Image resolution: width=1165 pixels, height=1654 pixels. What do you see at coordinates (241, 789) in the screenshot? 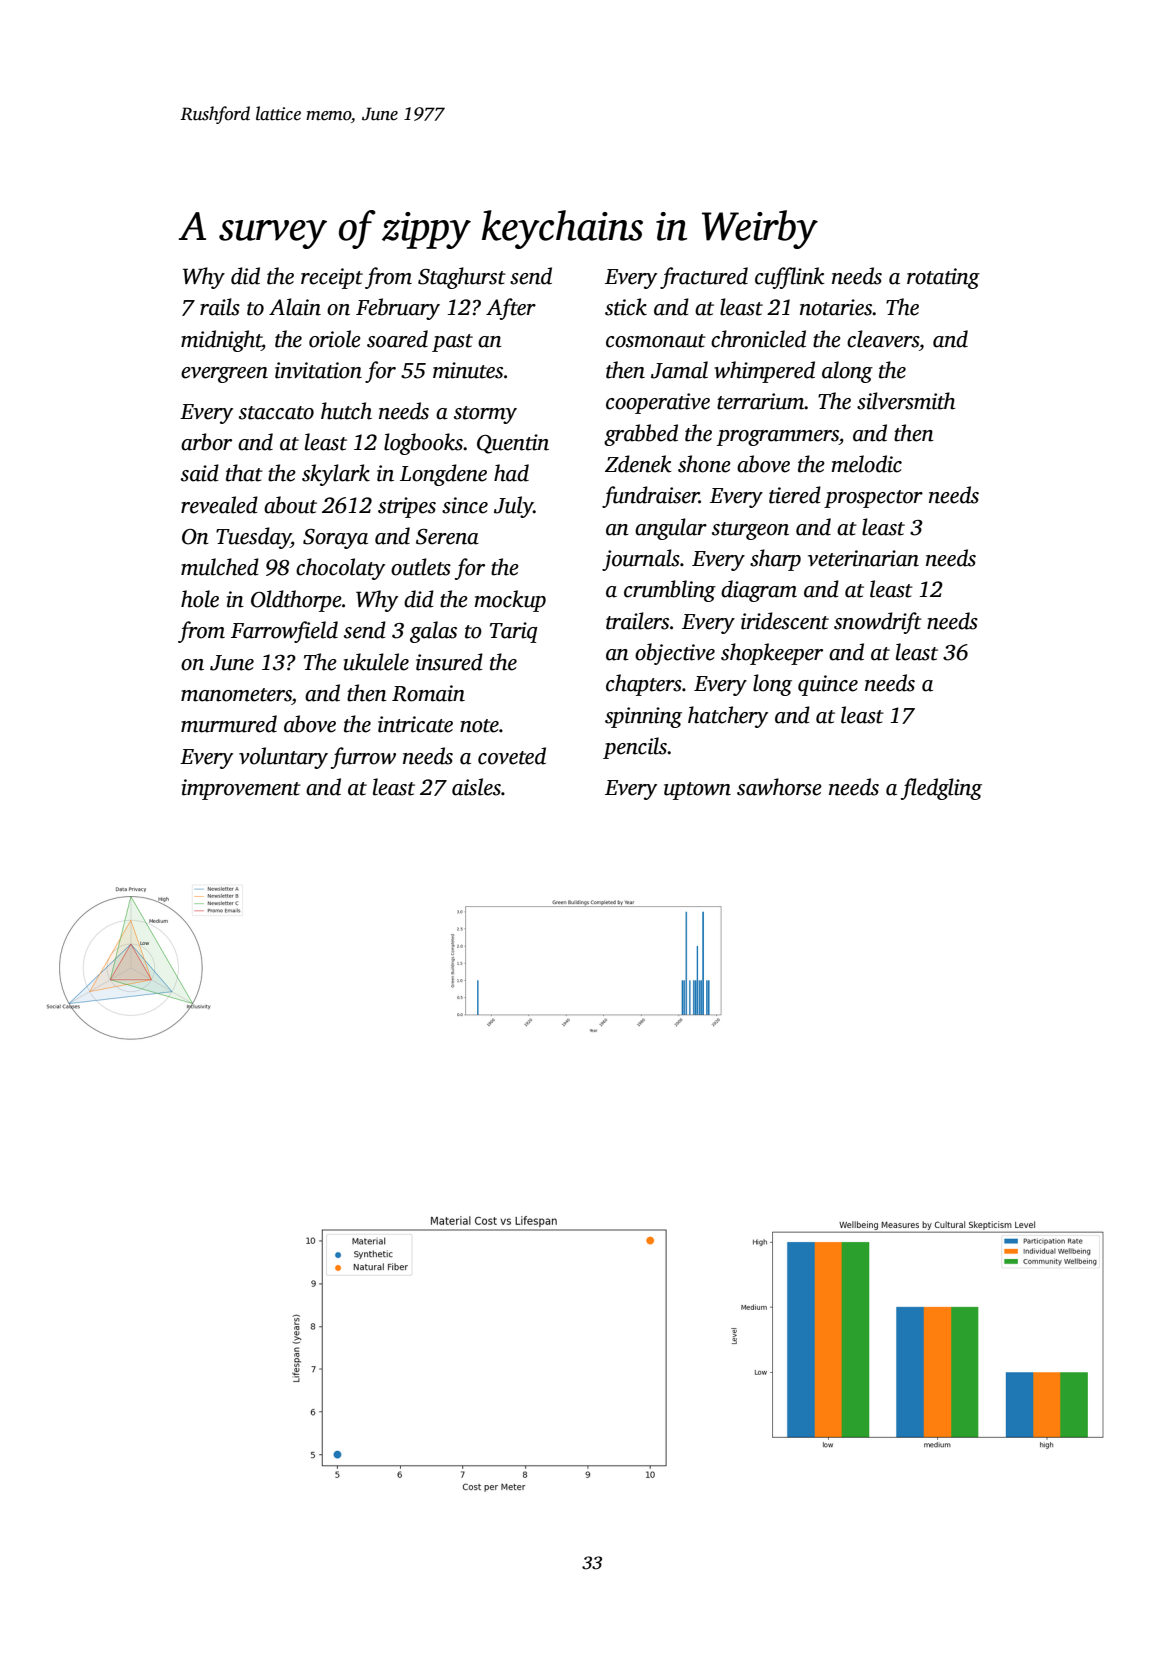
I see `improvement` at bounding box center [241, 789].
